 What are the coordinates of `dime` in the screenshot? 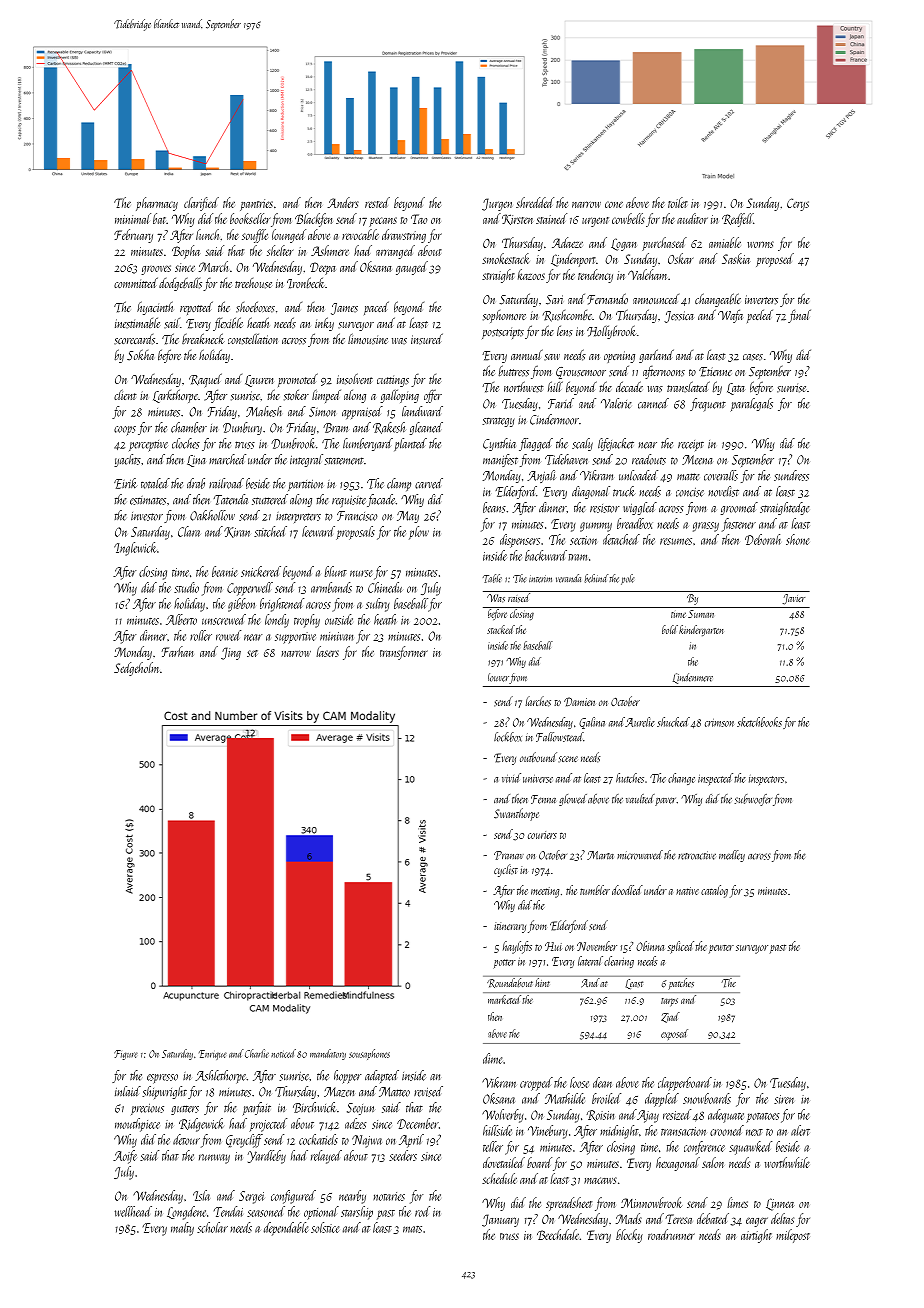 It's located at (492, 1058).
